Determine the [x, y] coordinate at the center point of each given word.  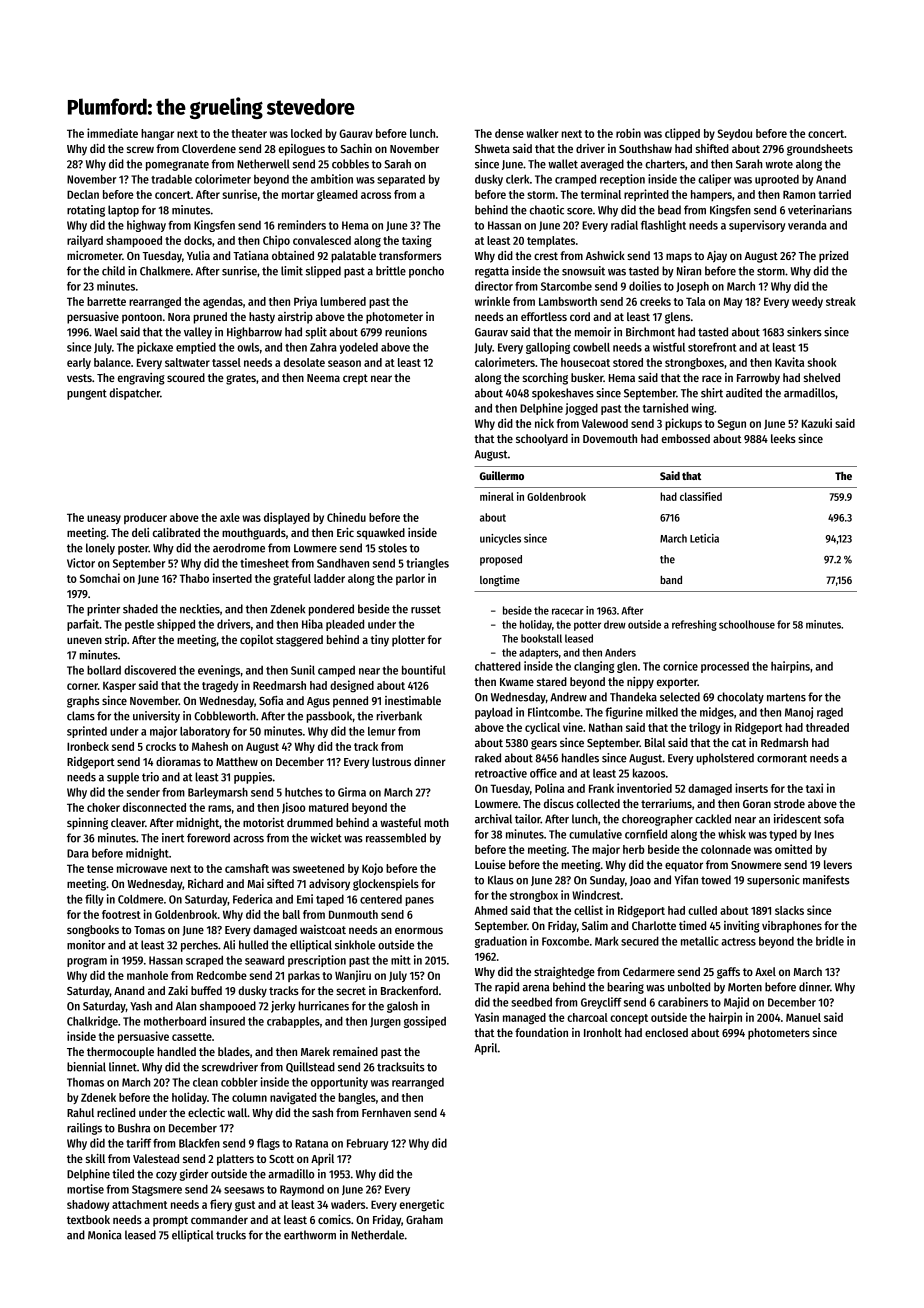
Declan [83, 194]
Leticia [704, 538]
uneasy [104, 519]
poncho [426, 272]
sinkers [804, 332]
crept [355, 379]
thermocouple [120, 1053]
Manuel [803, 1017]
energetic [422, 1205]
